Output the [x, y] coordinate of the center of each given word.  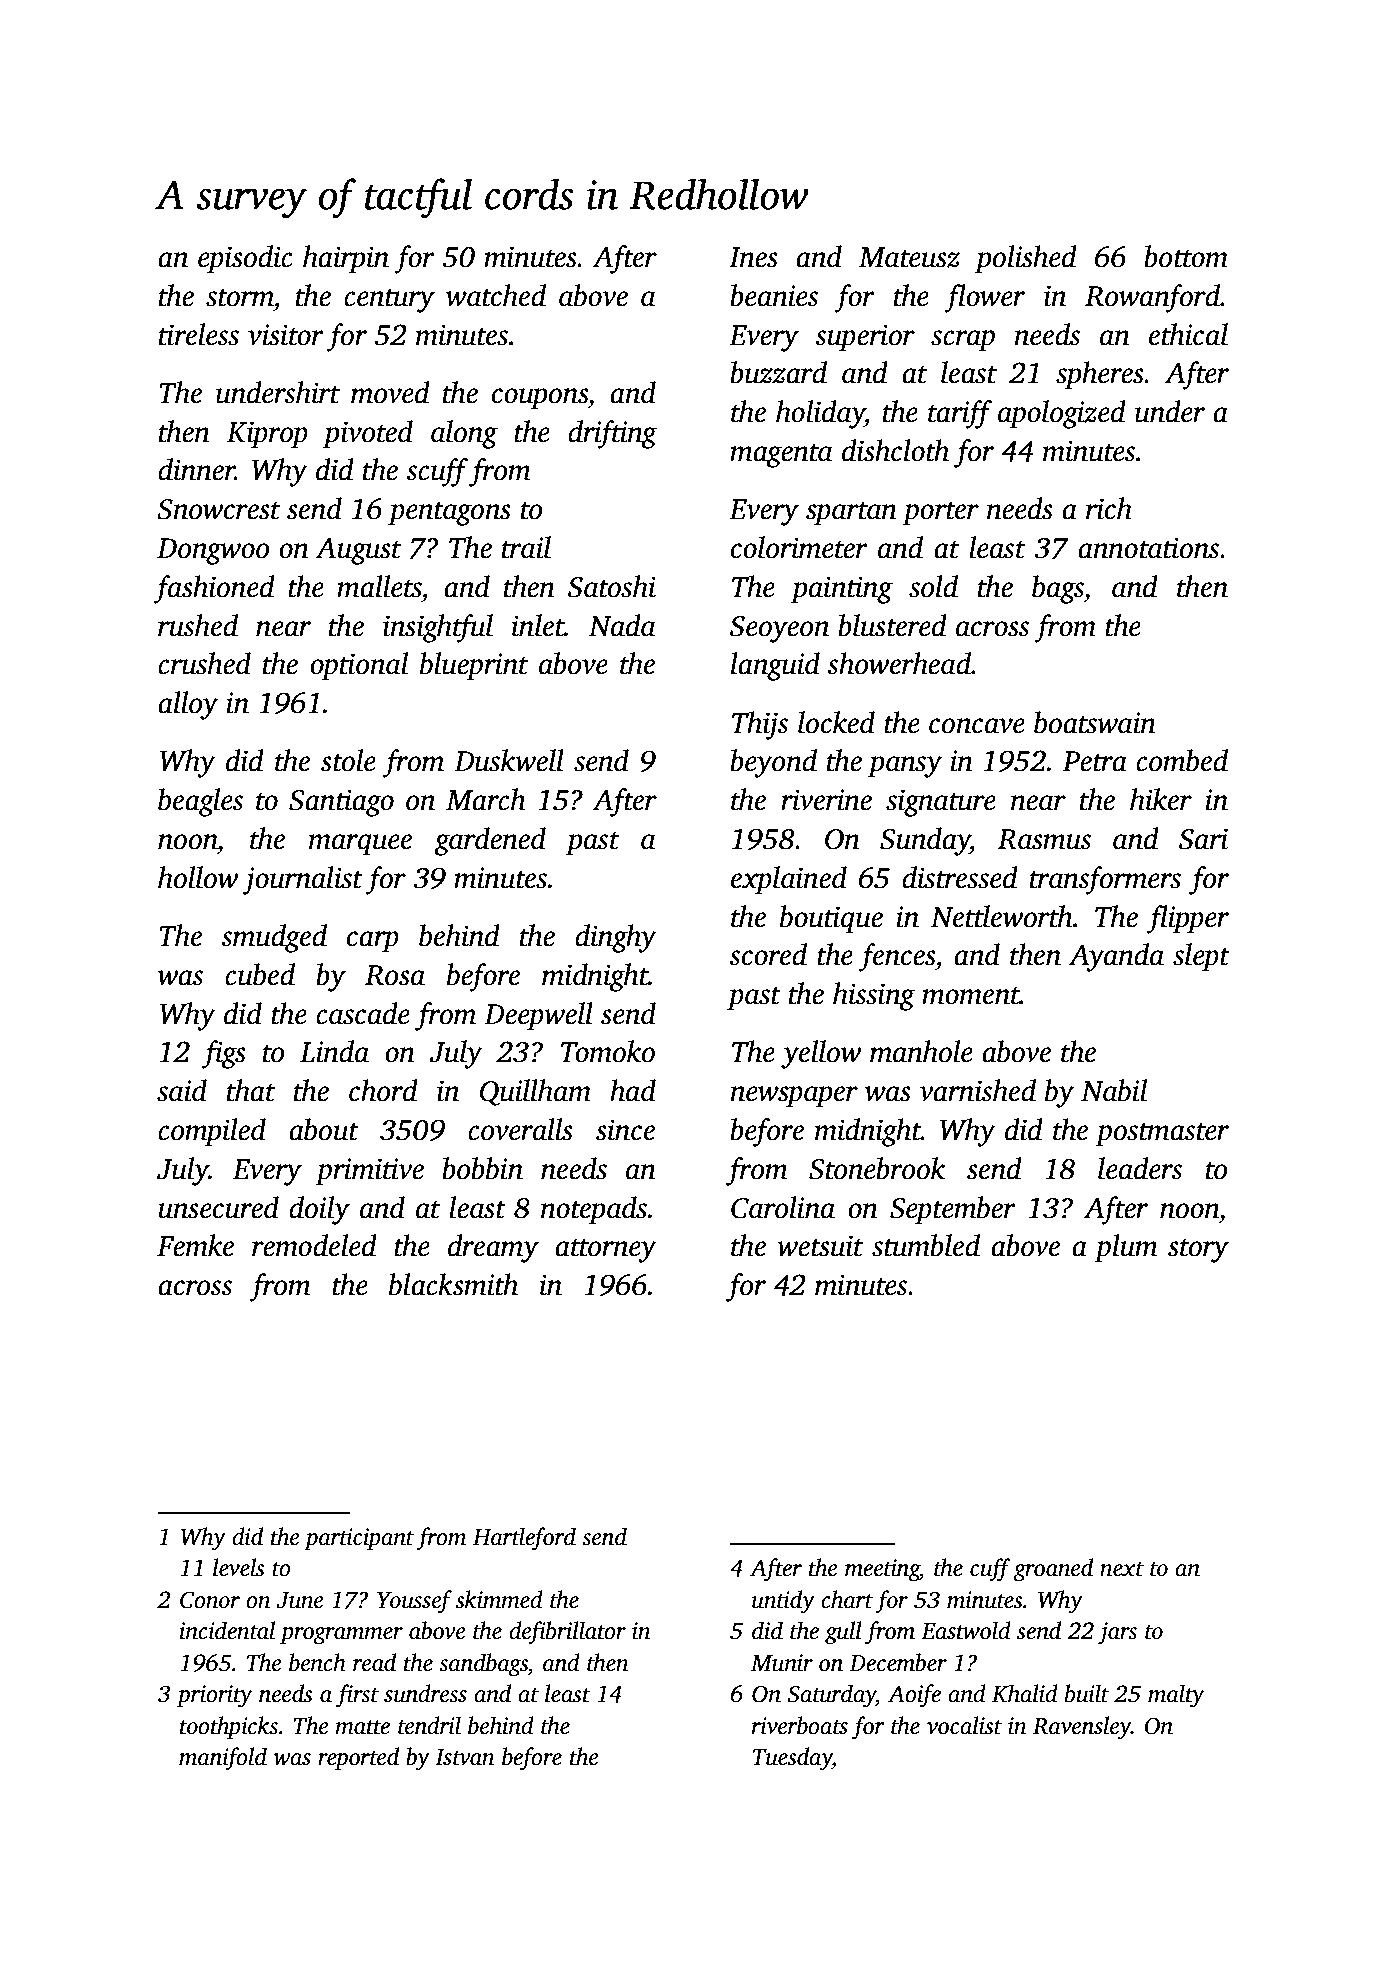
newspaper [794, 1097]
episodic [245, 259]
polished [1026, 259]
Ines [753, 257]
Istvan [465, 1757]
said [182, 1090]
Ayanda [1116, 957]
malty [1176, 1696]
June [300, 1600]
